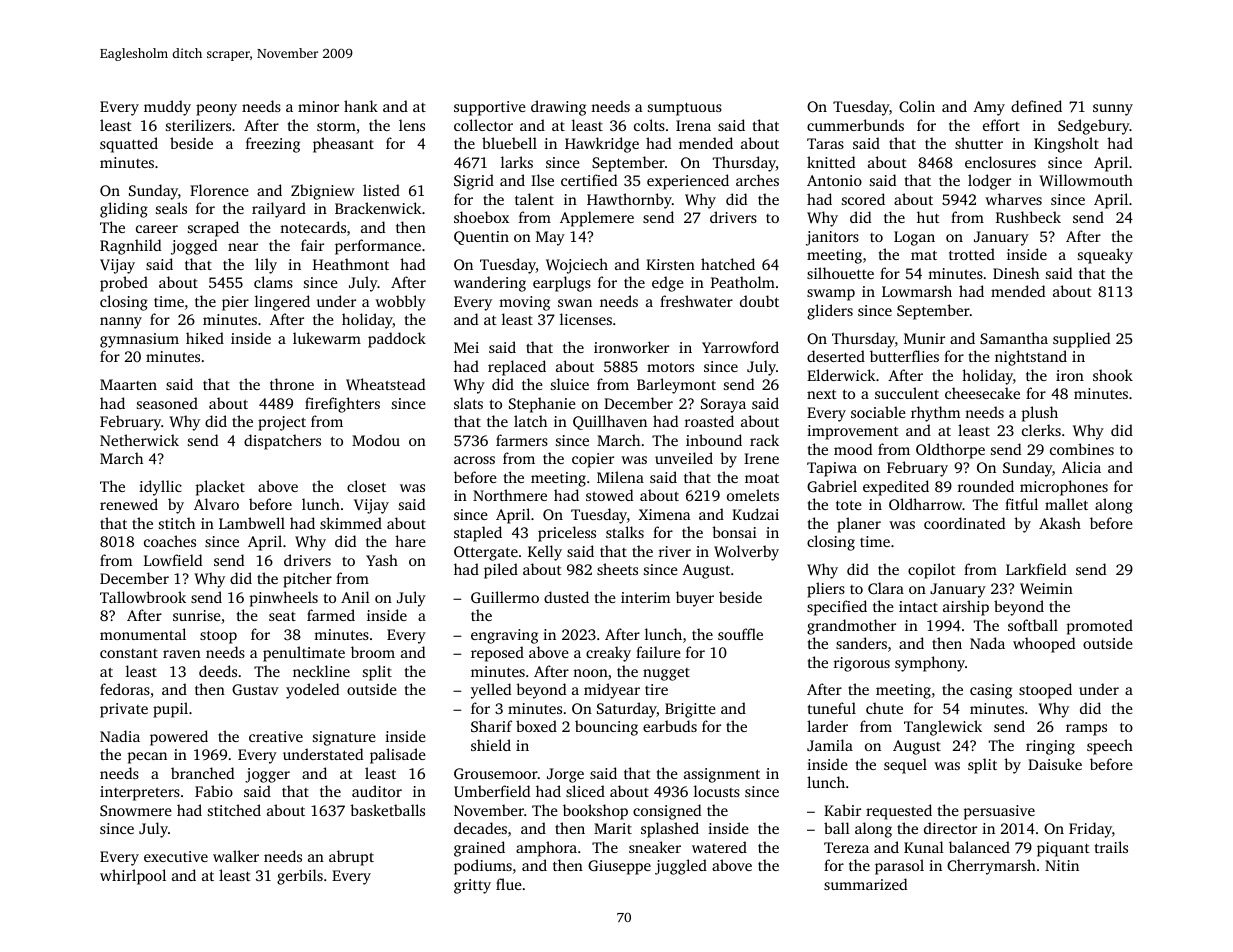 This screenshot has width=1233, height=952. I want to click on Colin, so click(917, 106).
